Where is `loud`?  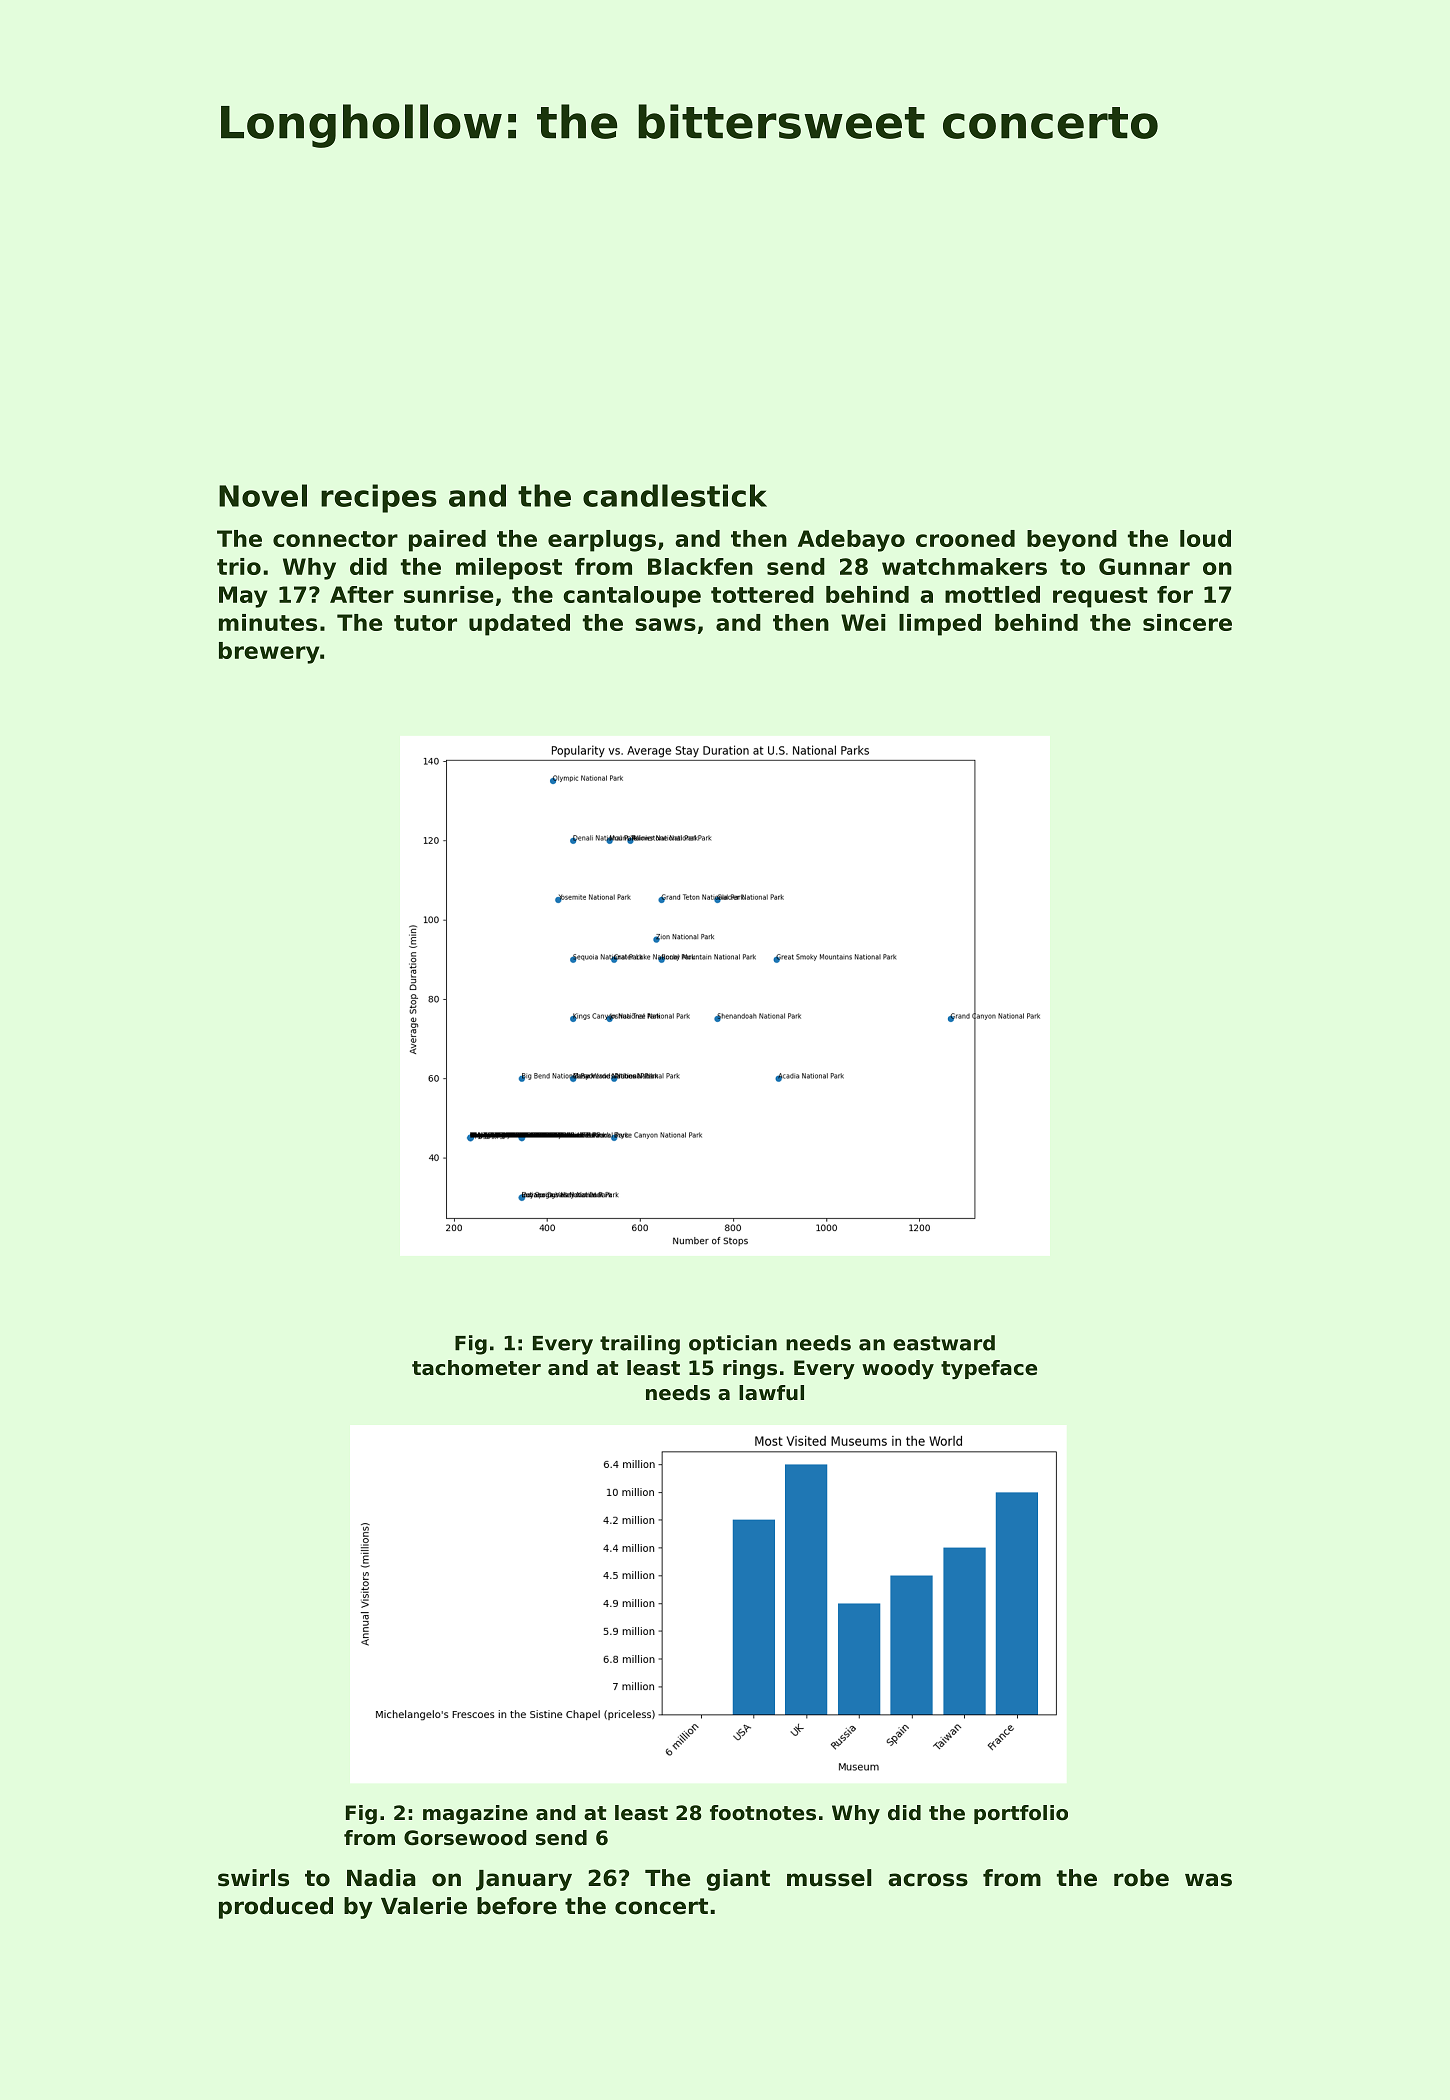 loud is located at coordinates (1205, 538).
